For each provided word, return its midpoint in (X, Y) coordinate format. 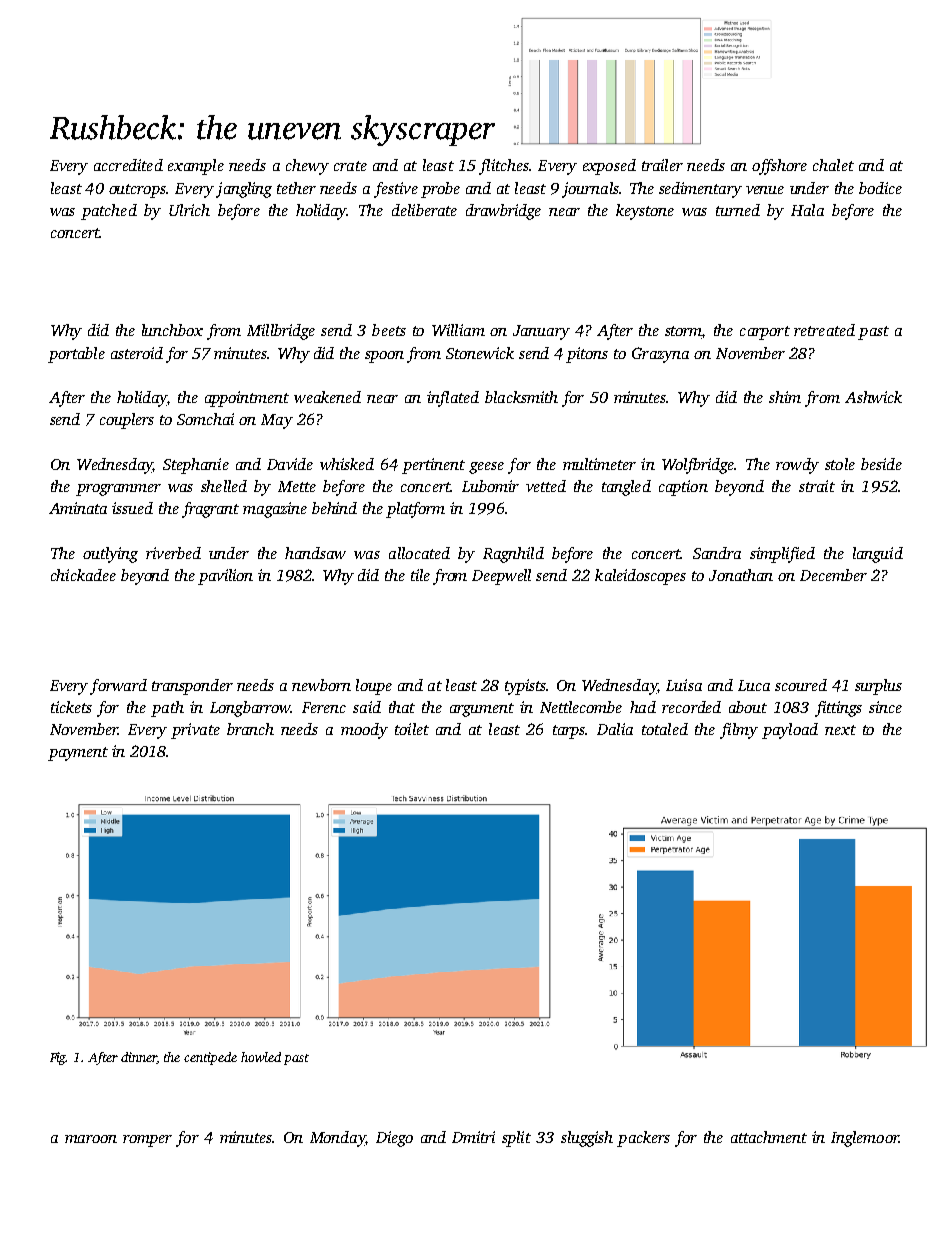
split (516, 1139)
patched (109, 212)
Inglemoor (865, 1139)
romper (147, 1141)
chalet (833, 165)
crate (350, 166)
